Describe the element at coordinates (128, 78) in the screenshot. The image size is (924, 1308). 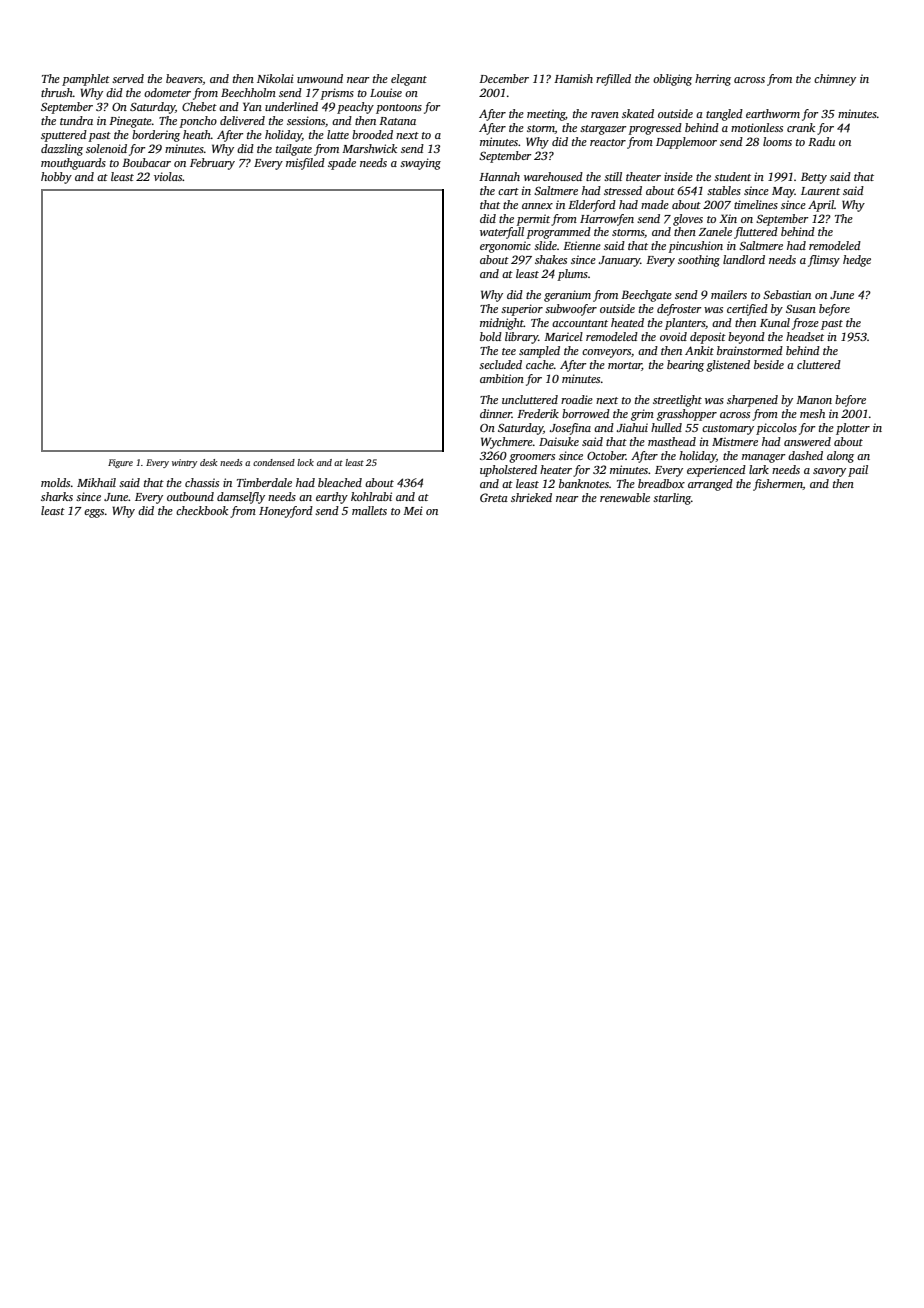
I see `served` at that location.
